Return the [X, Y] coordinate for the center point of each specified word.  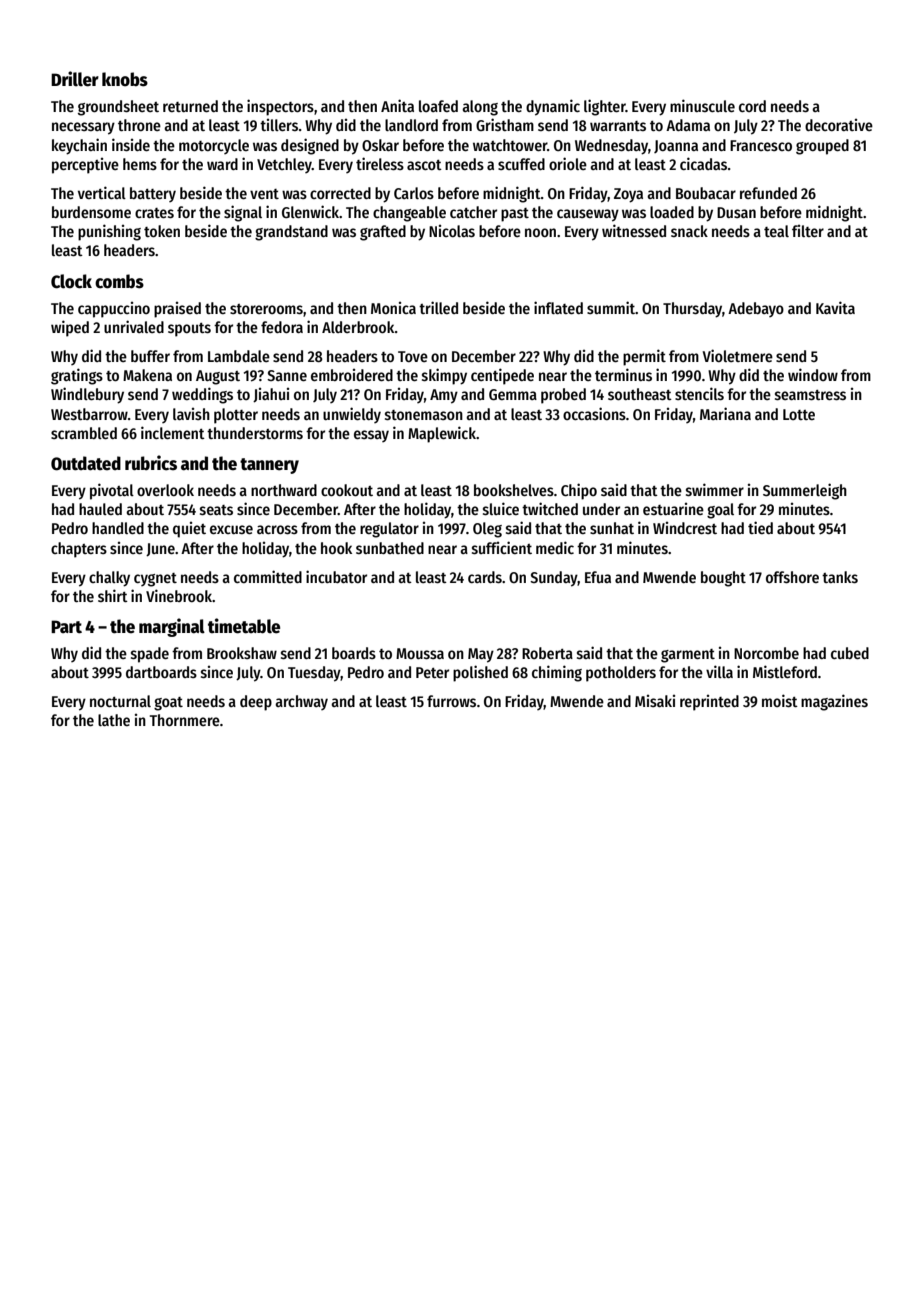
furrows [451, 701]
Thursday [692, 310]
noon [540, 232]
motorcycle [214, 146]
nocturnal [120, 701]
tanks [840, 577]
